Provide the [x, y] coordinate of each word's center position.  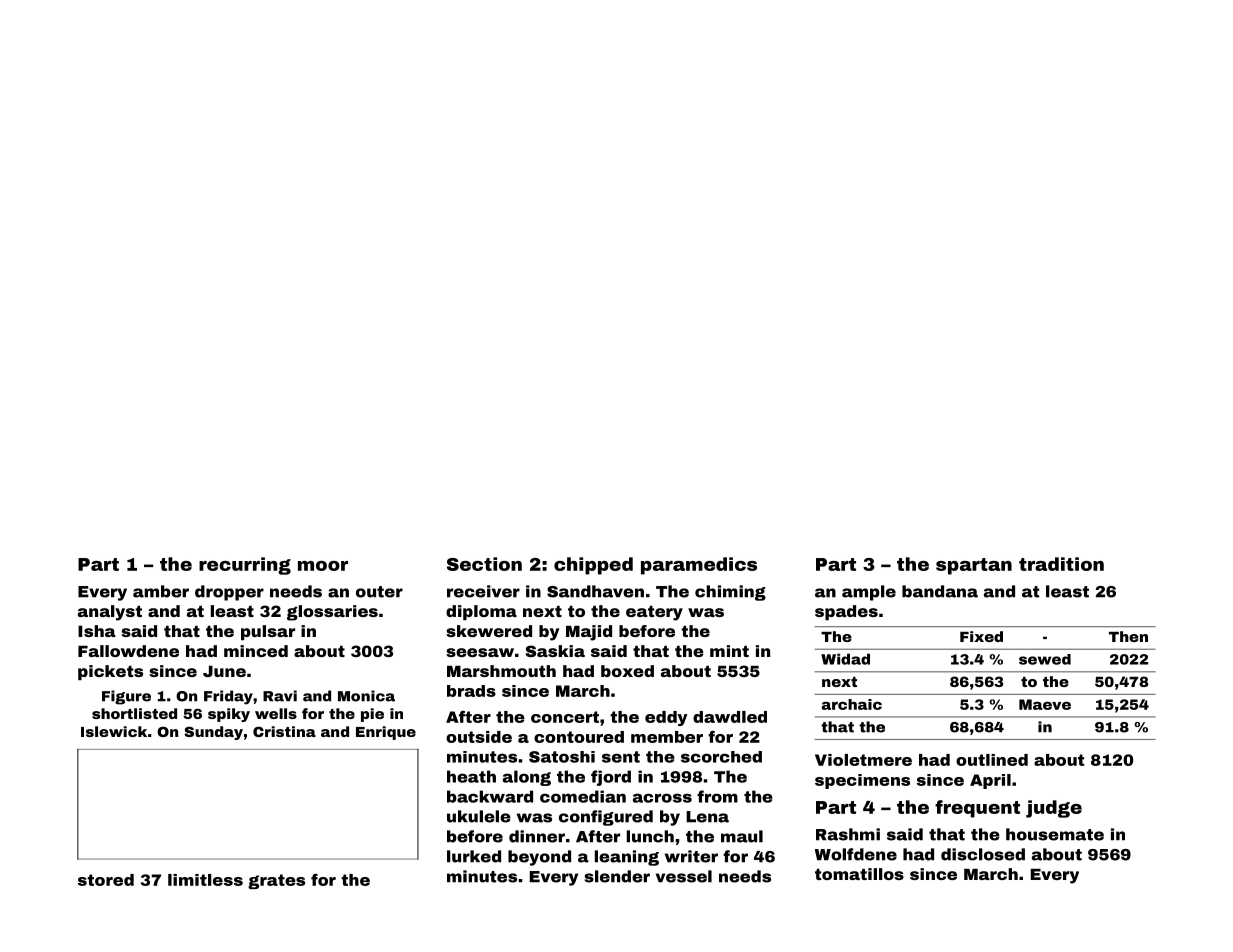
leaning [627, 858]
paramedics [699, 566]
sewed [1045, 659]
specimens [862, 781]
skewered [489, 631]
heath [471, 776]
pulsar [268, 632]
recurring [245, 566]
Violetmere [863, 760]
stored [106, 880]
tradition [1061, 564]
